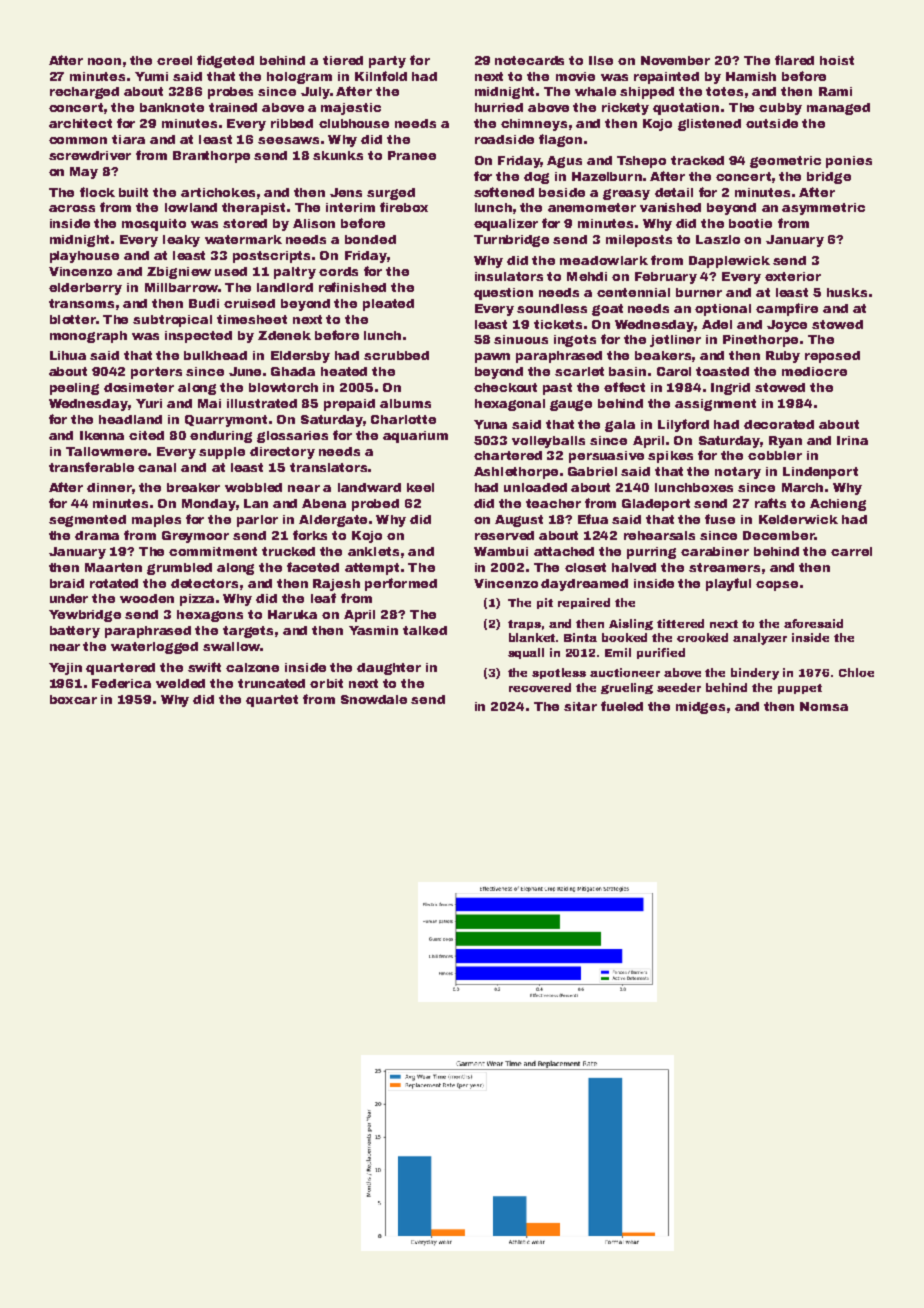 This screenshot has width=924, height=1308. What do you see at coordinates (823, 209) in the screenshot?
I see `asymmetric` at bounding box center [823, 209].
